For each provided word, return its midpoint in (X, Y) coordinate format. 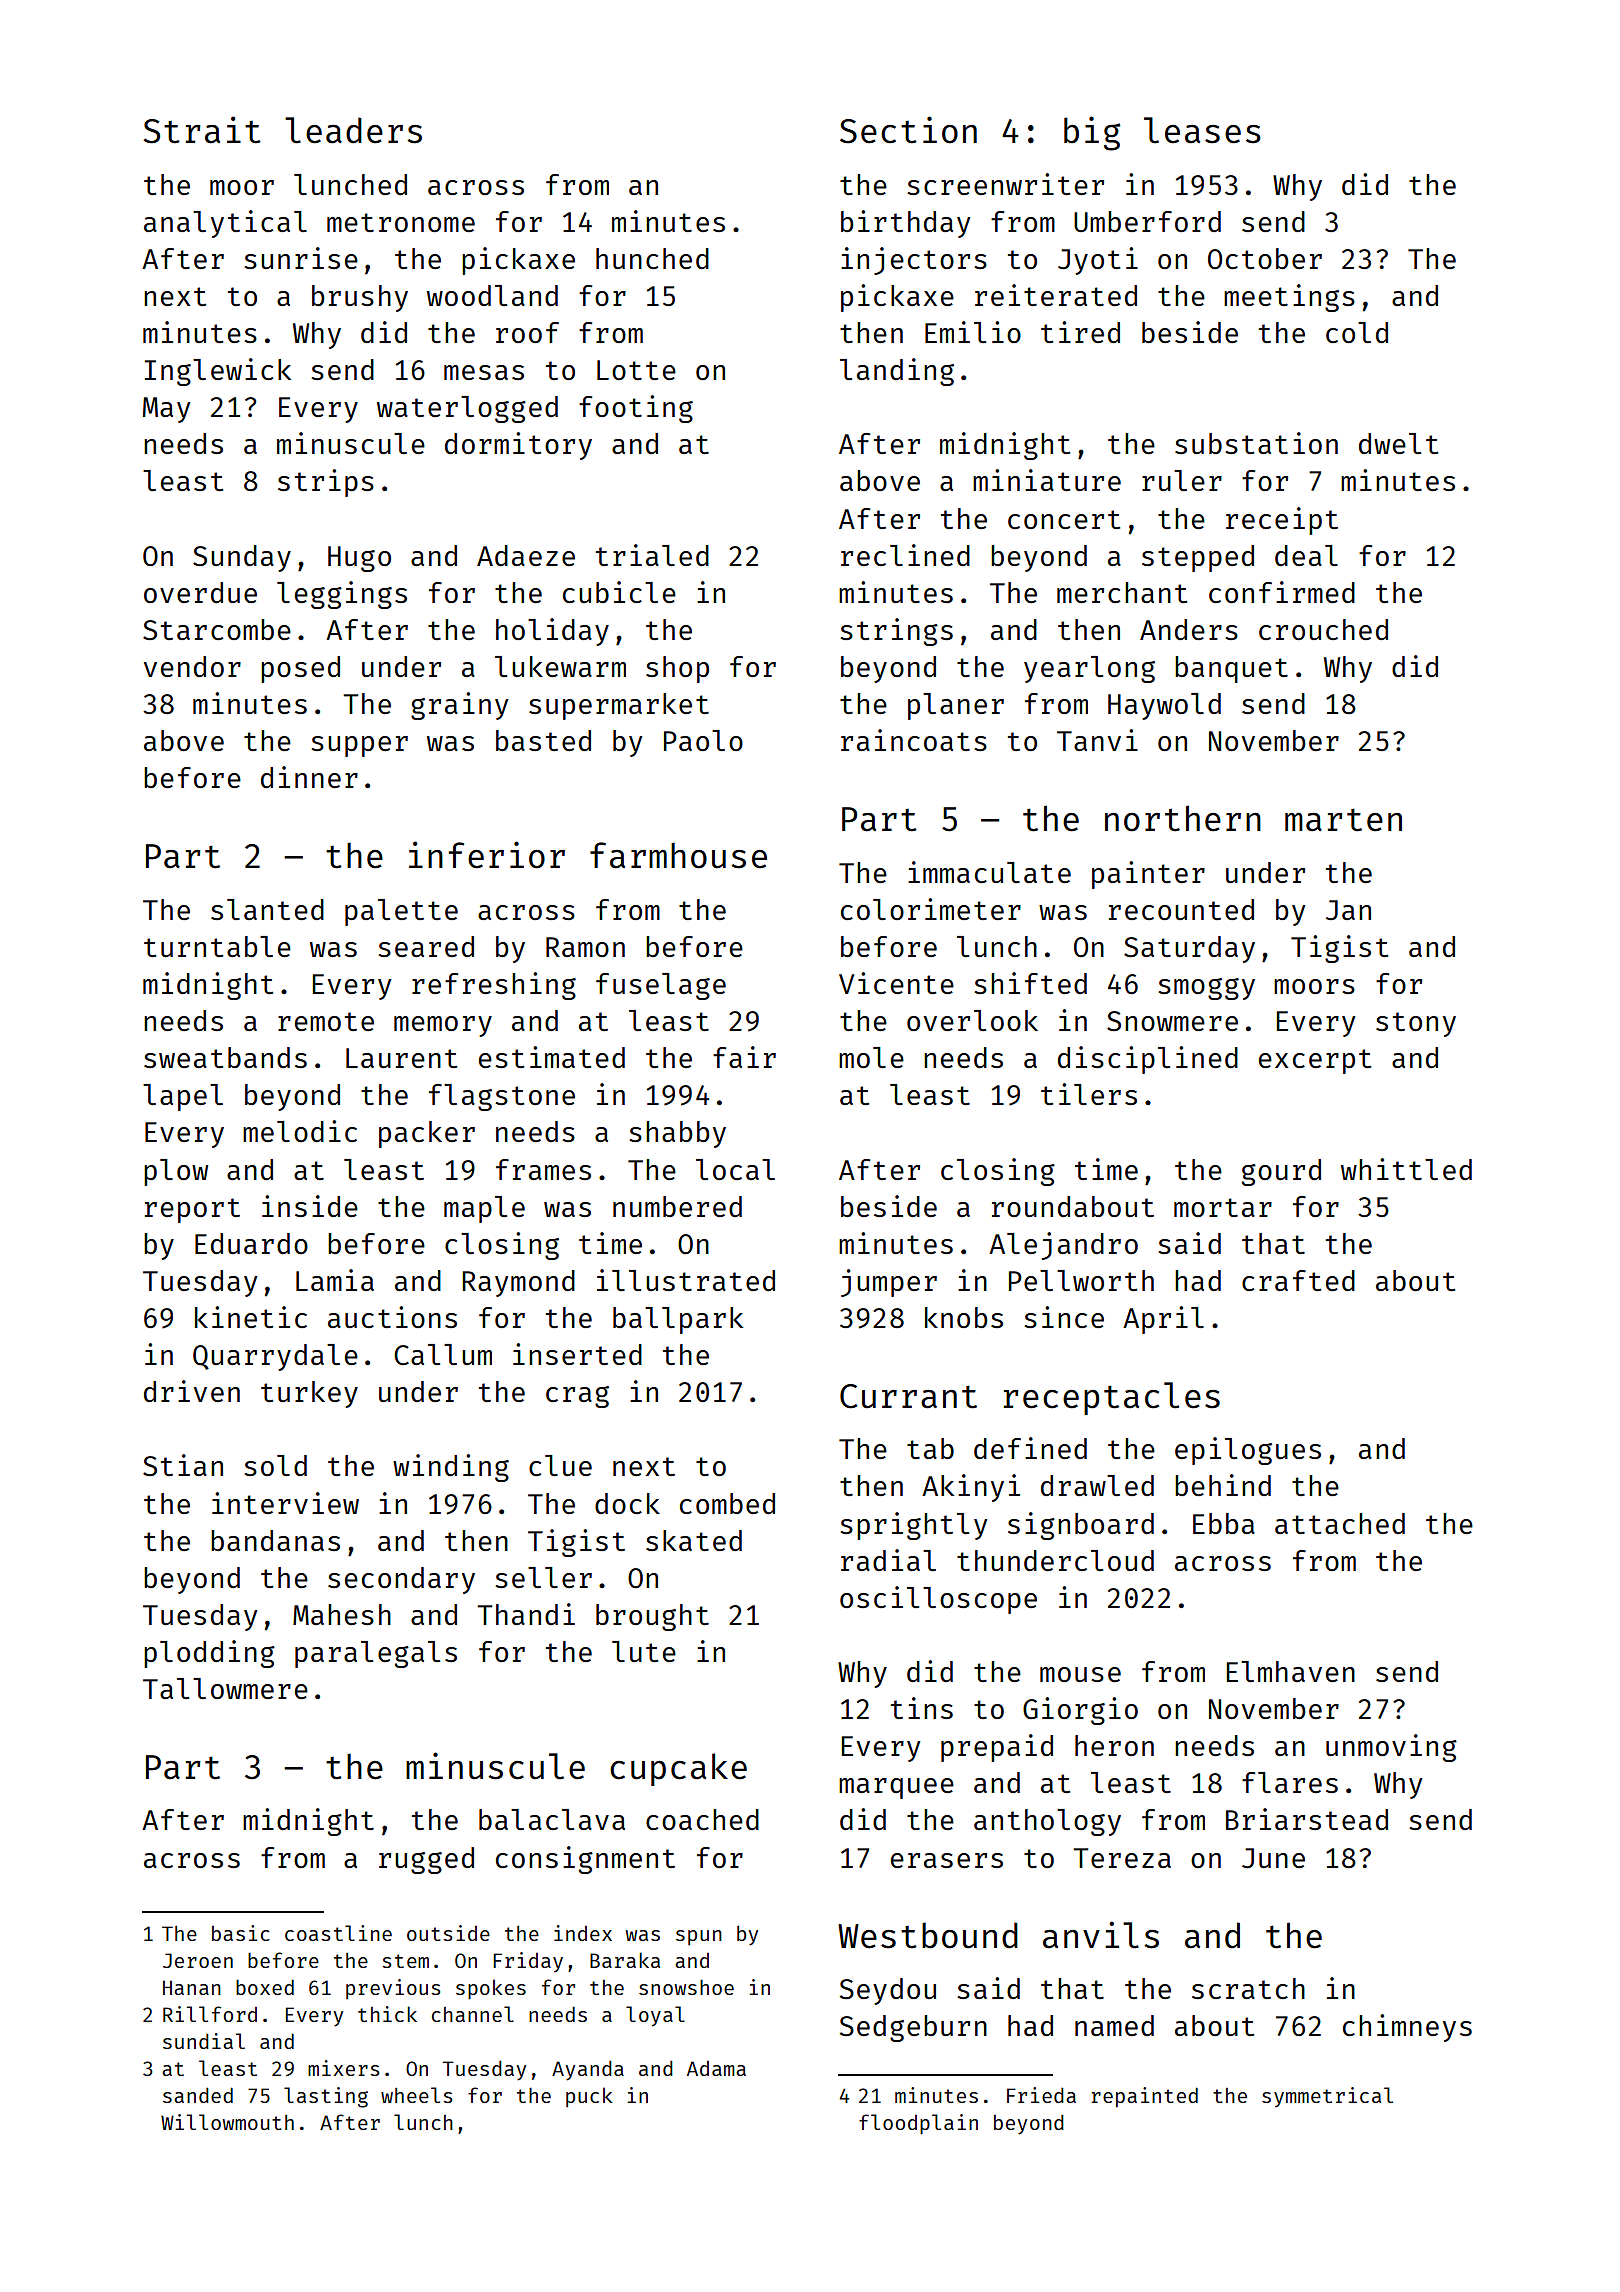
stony (1416, 1024)
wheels (416, 2095)
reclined (905, 555)
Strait (202, 130)
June (1273, 1858)
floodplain (918, 2124)
